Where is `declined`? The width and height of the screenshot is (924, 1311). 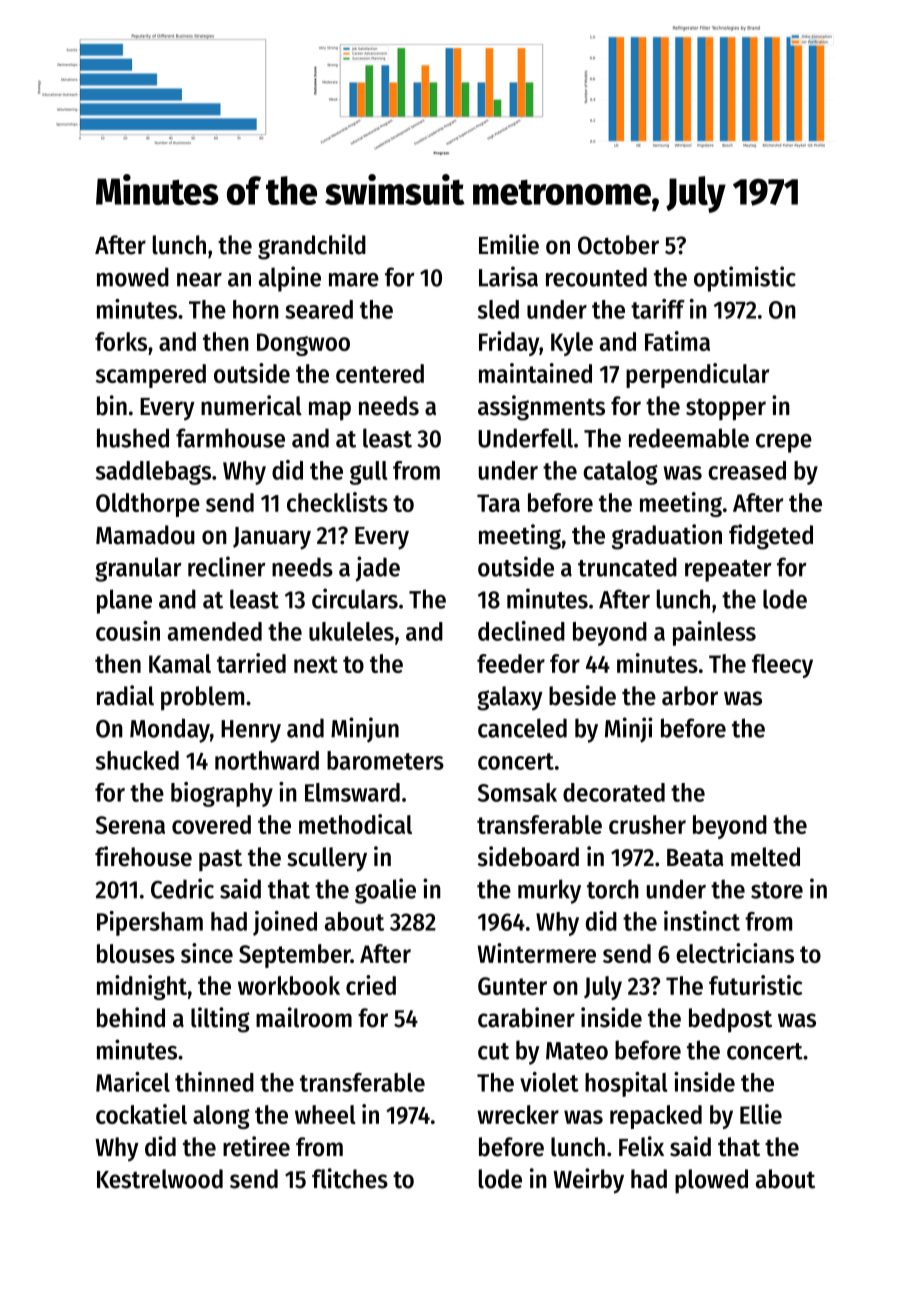 declined is located at coordinates (521, 631).
